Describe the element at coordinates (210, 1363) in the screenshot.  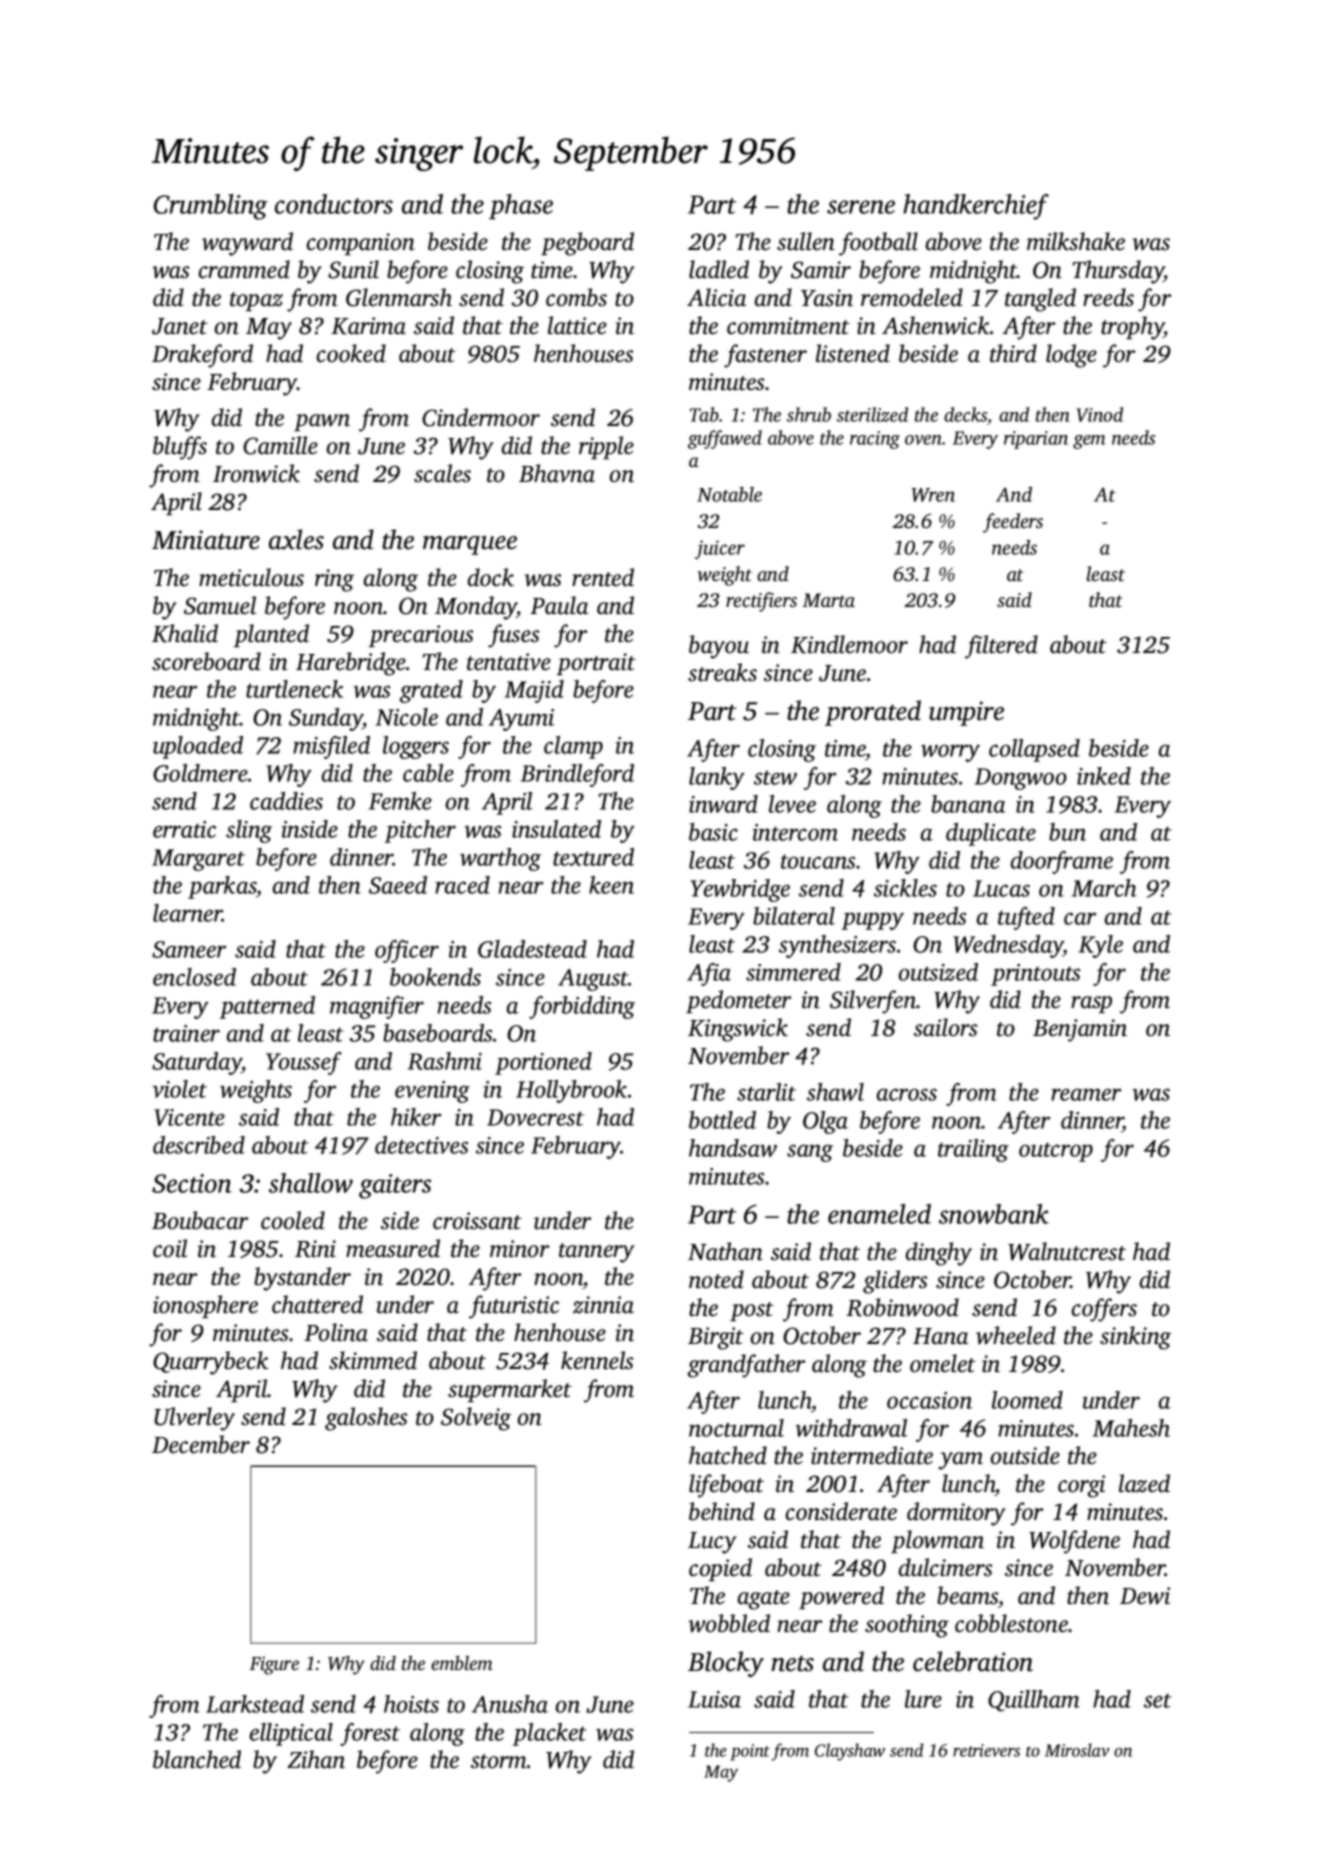
I see `Quarrybeck` at that location.
